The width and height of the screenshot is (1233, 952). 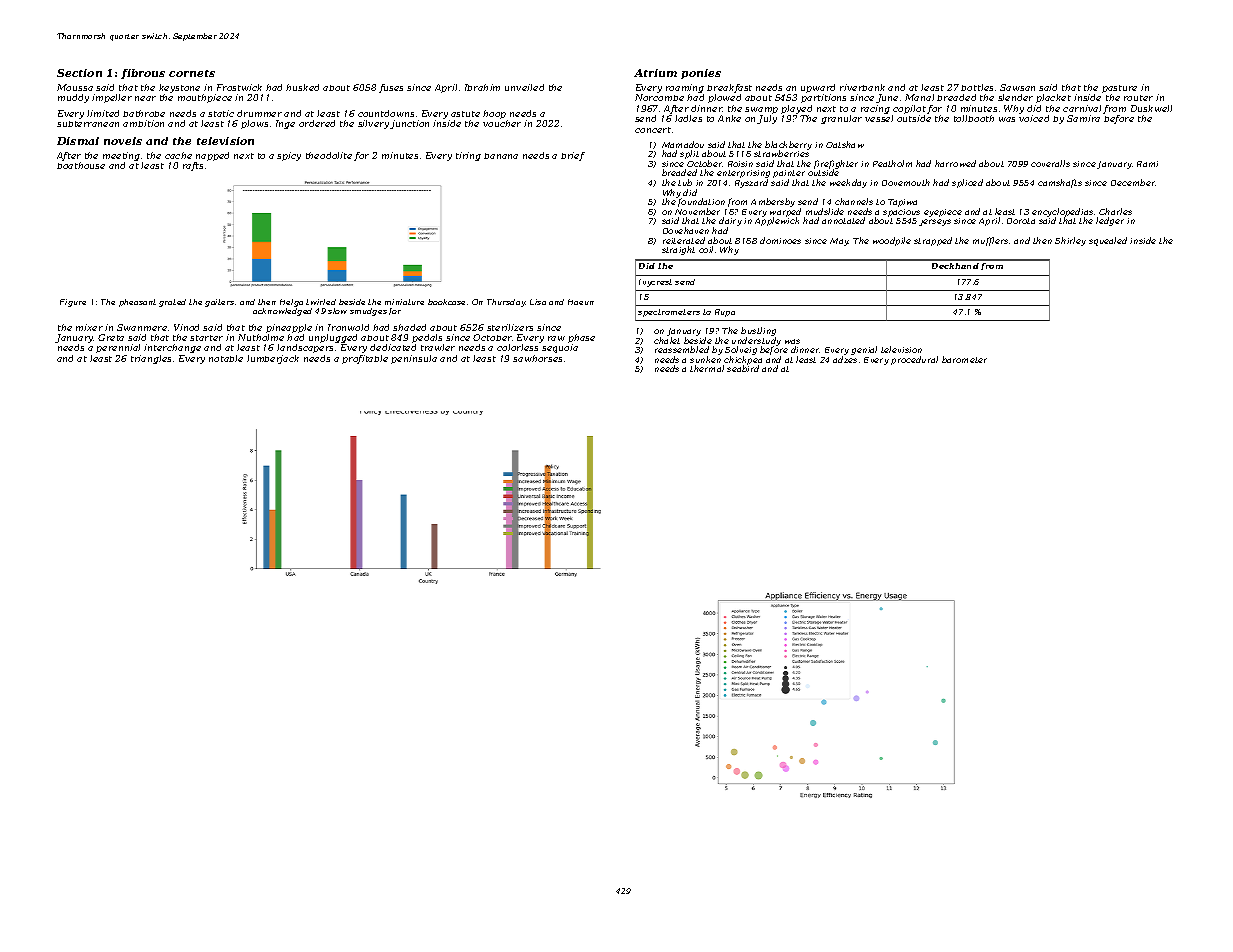 I want to click on coil, so click(x=706, y=249).
